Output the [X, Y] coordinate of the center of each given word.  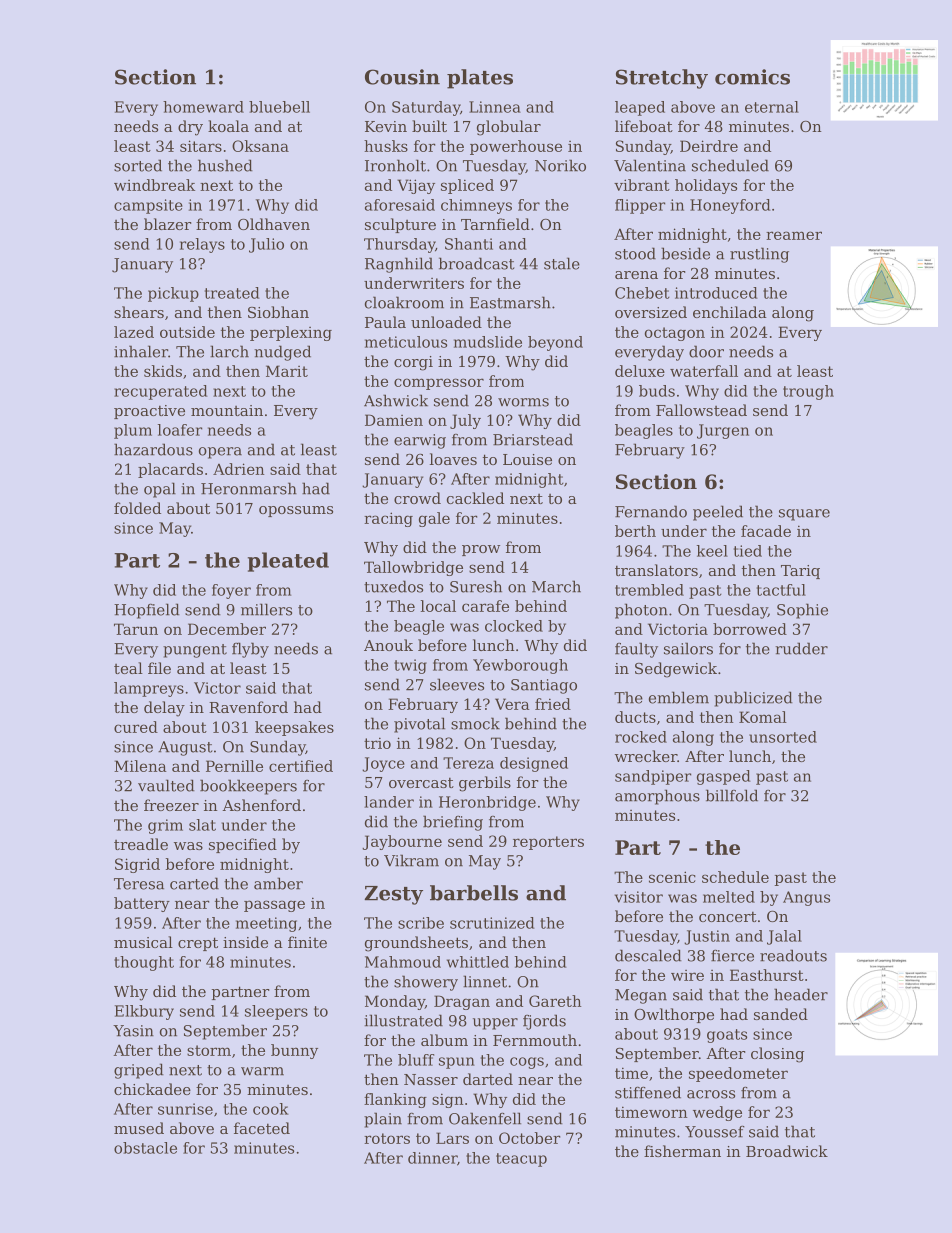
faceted [262, 1128]
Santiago [544, 686]
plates [480, 79]
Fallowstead [701, 410]
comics [752, 77]
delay [164, 709]
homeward [203, 107]
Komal [763, 717]
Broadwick [787, 1151]
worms [523, 402]
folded [137, 508]
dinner [432, 1158]
